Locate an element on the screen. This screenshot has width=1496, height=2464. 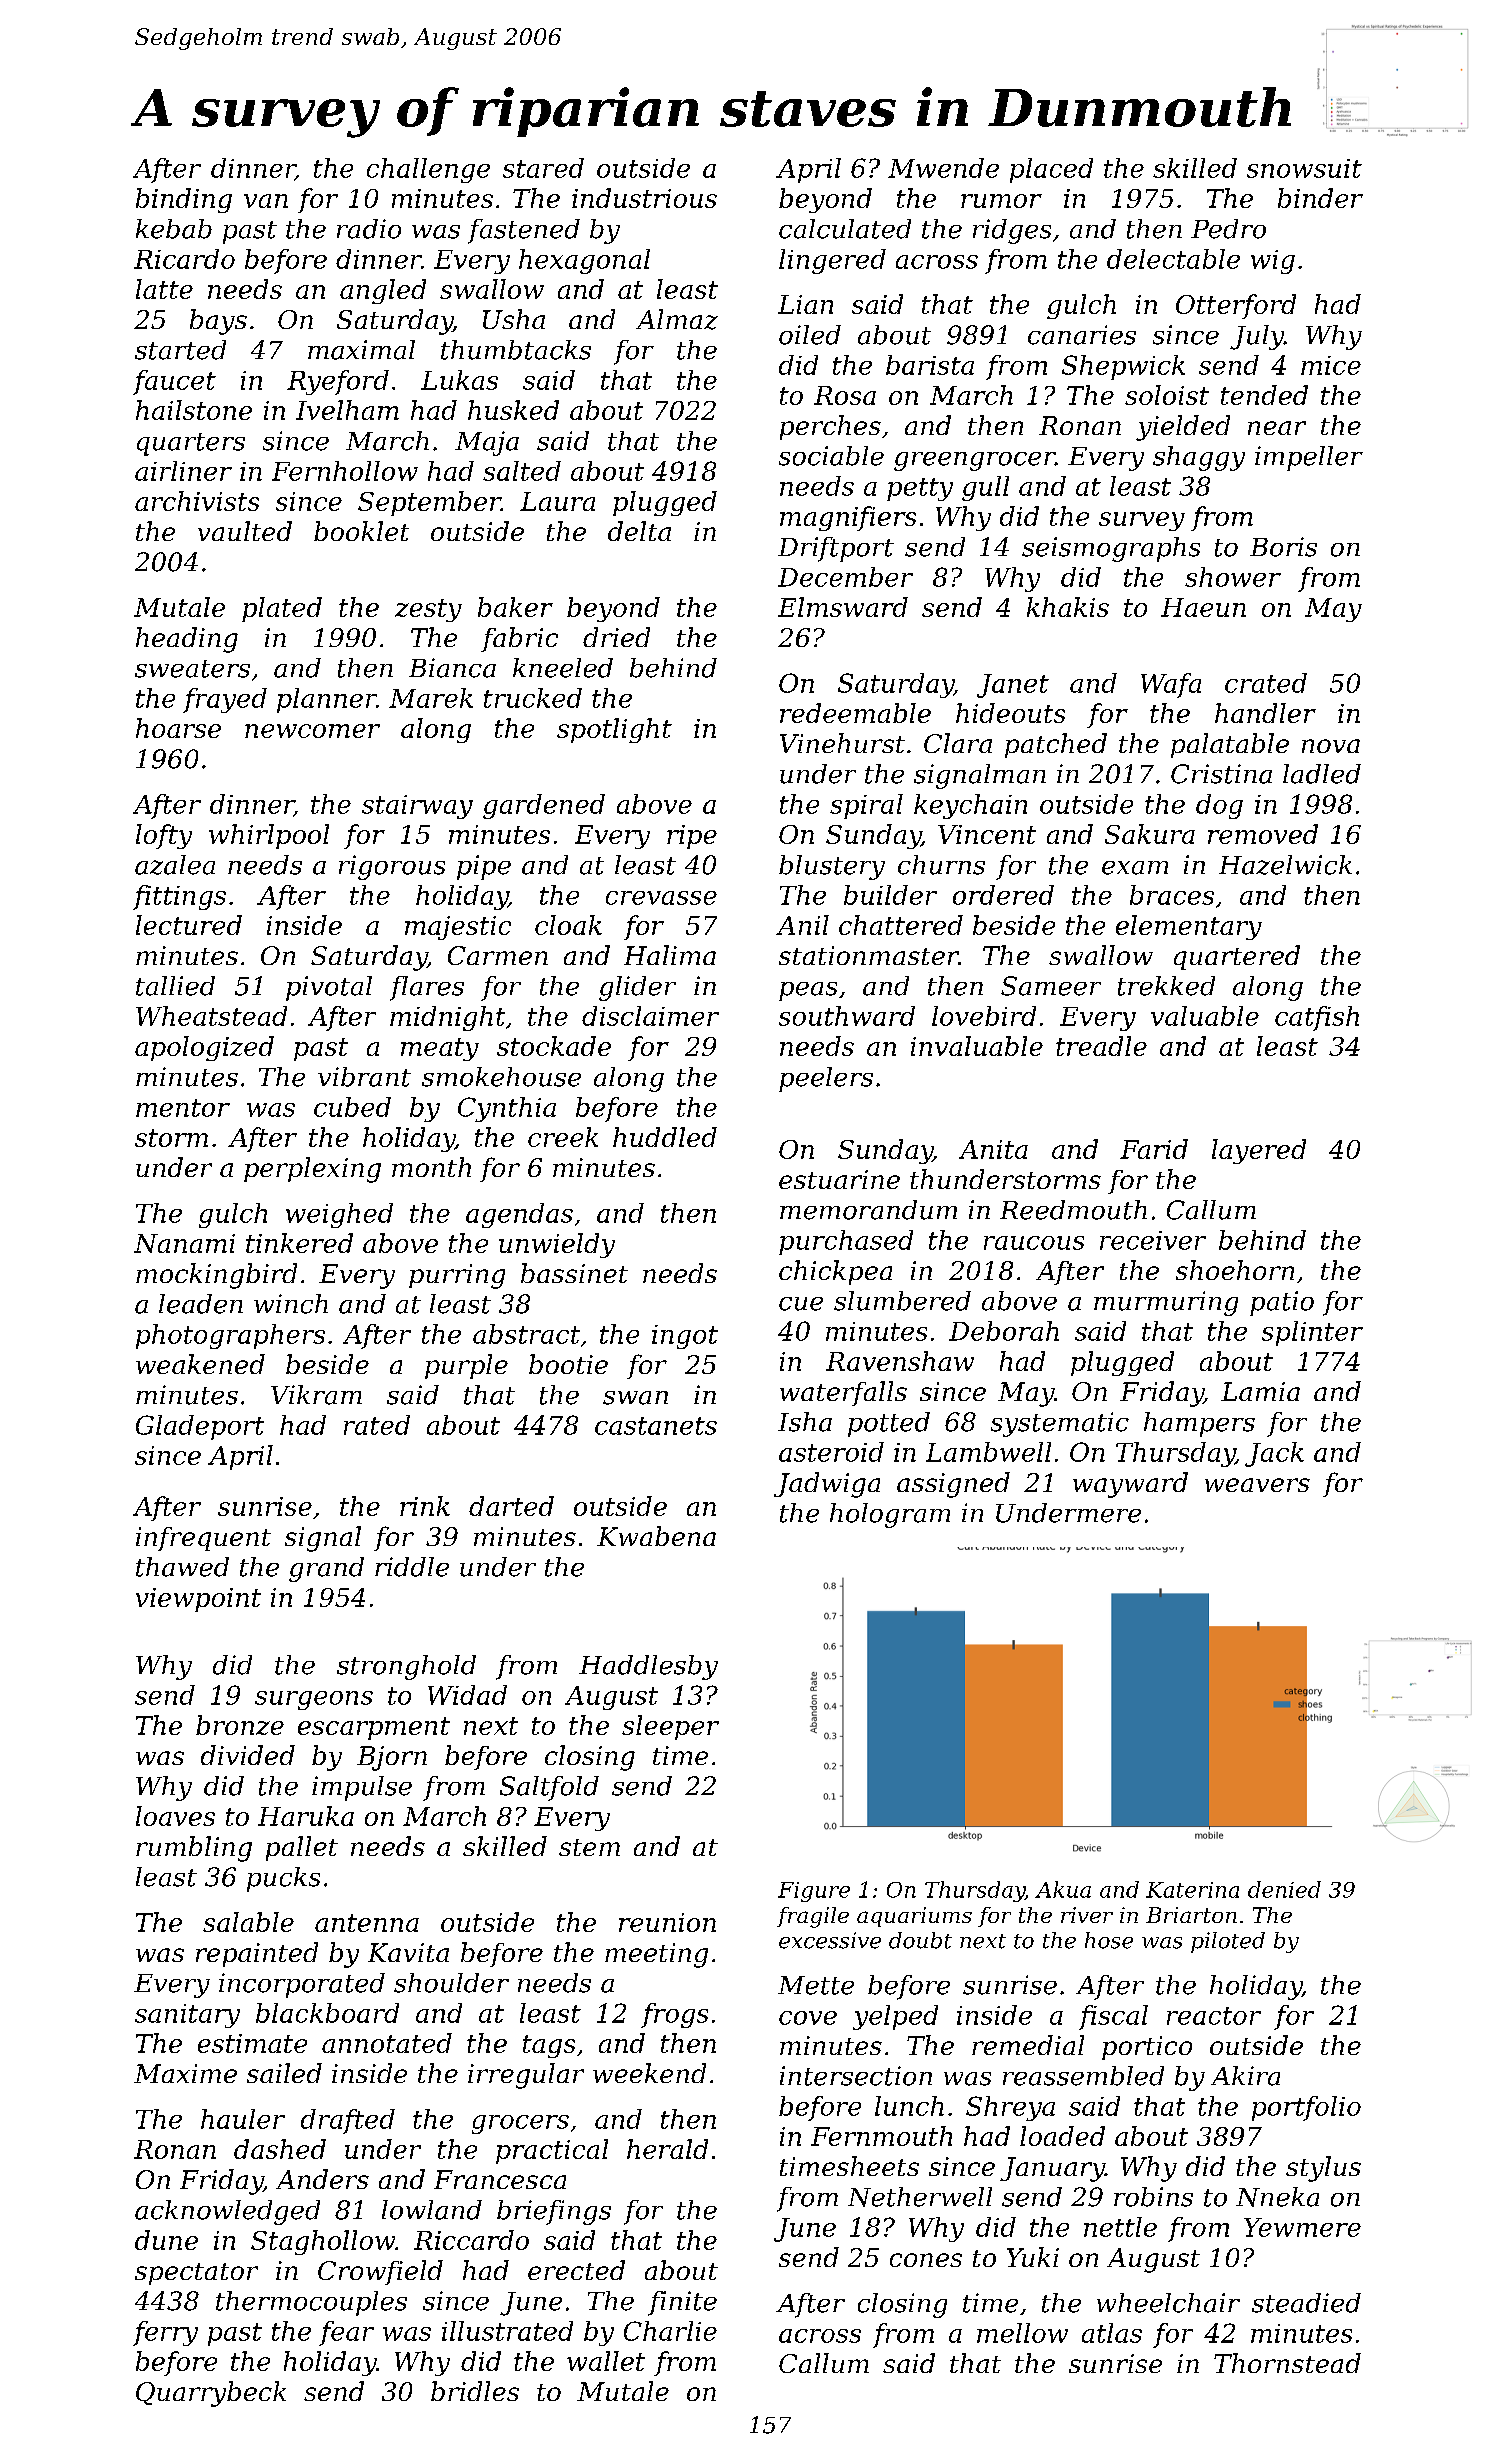
bassinet is located at coordinates (574, 1273).
